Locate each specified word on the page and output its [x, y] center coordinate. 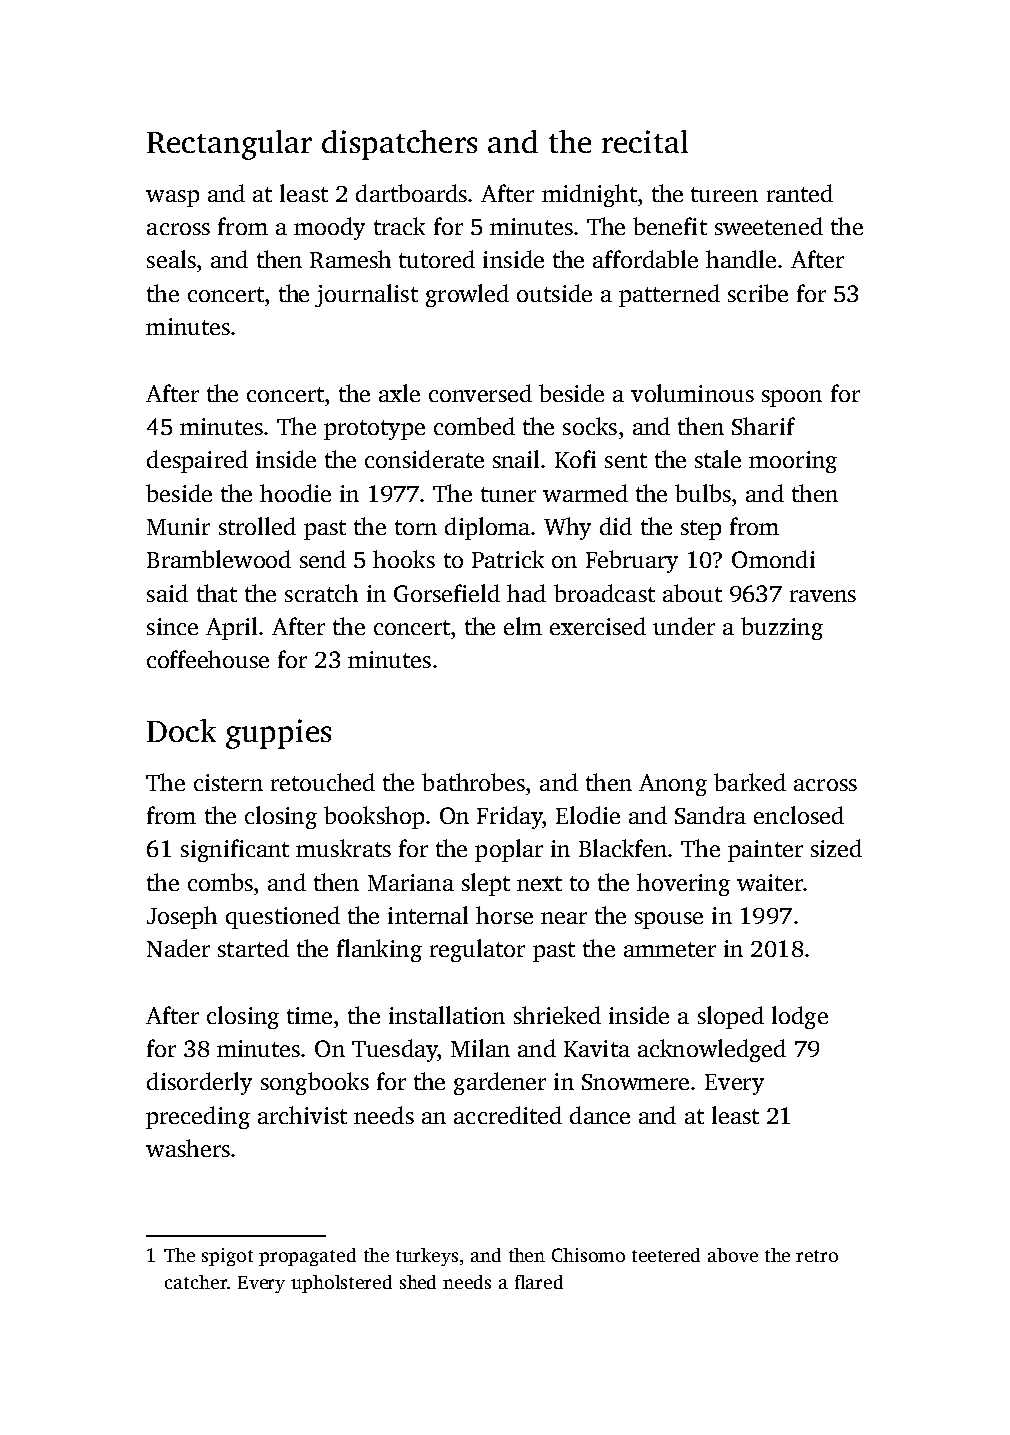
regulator [477, 950]
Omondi [773, 559]
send [323, 559]
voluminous [692, 393]
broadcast [604, 593]
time [309, 1015]
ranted [800, 193]
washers [188, 1148]
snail [516, 459]
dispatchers [399, 145]
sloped [731, 1017]
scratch [321, 593]
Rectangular [229, 145]
